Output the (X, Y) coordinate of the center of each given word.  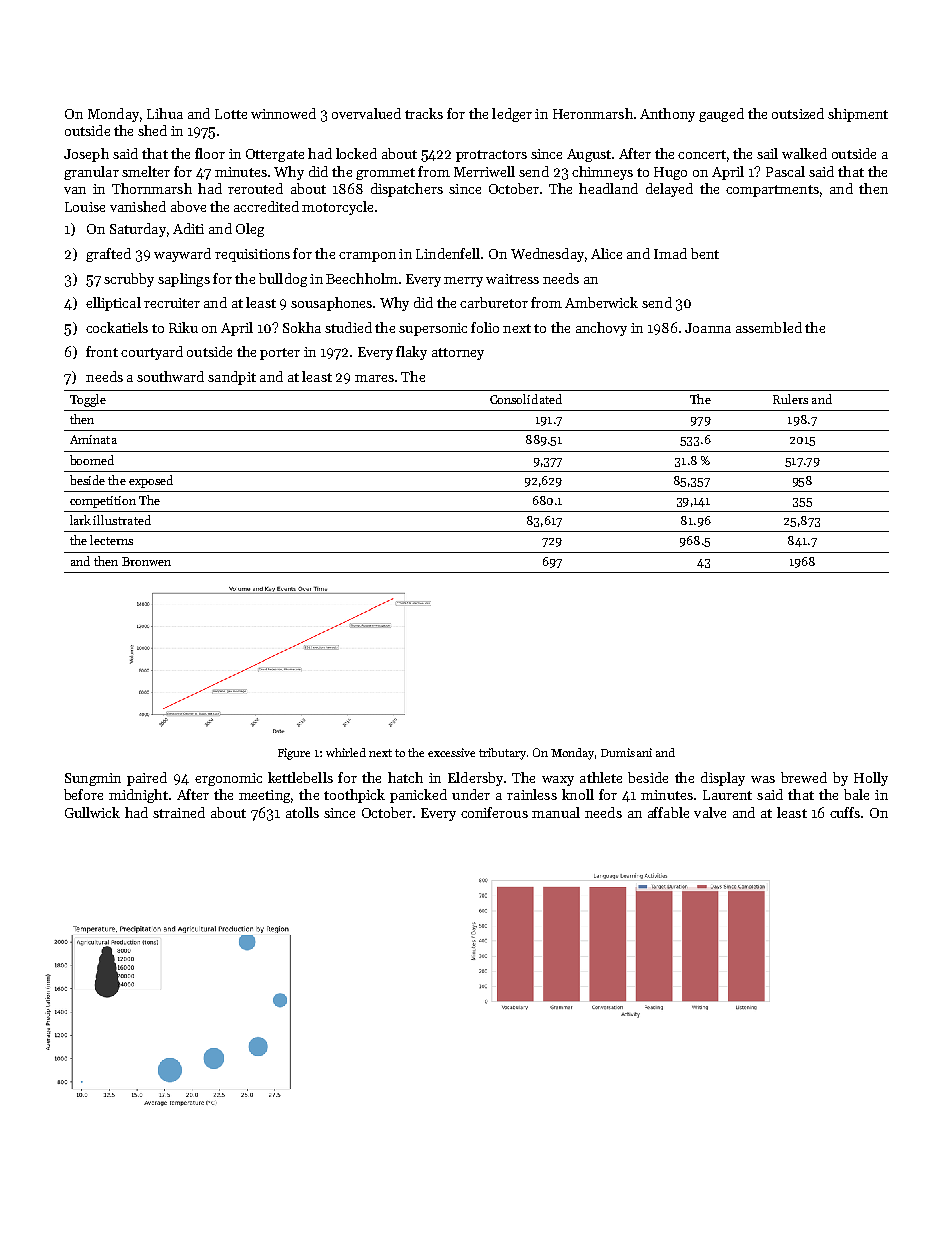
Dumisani (626, 752)
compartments (772, 191)
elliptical (113, 304)
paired (147, 779)
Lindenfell (448, 253)
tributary (502, 754)
